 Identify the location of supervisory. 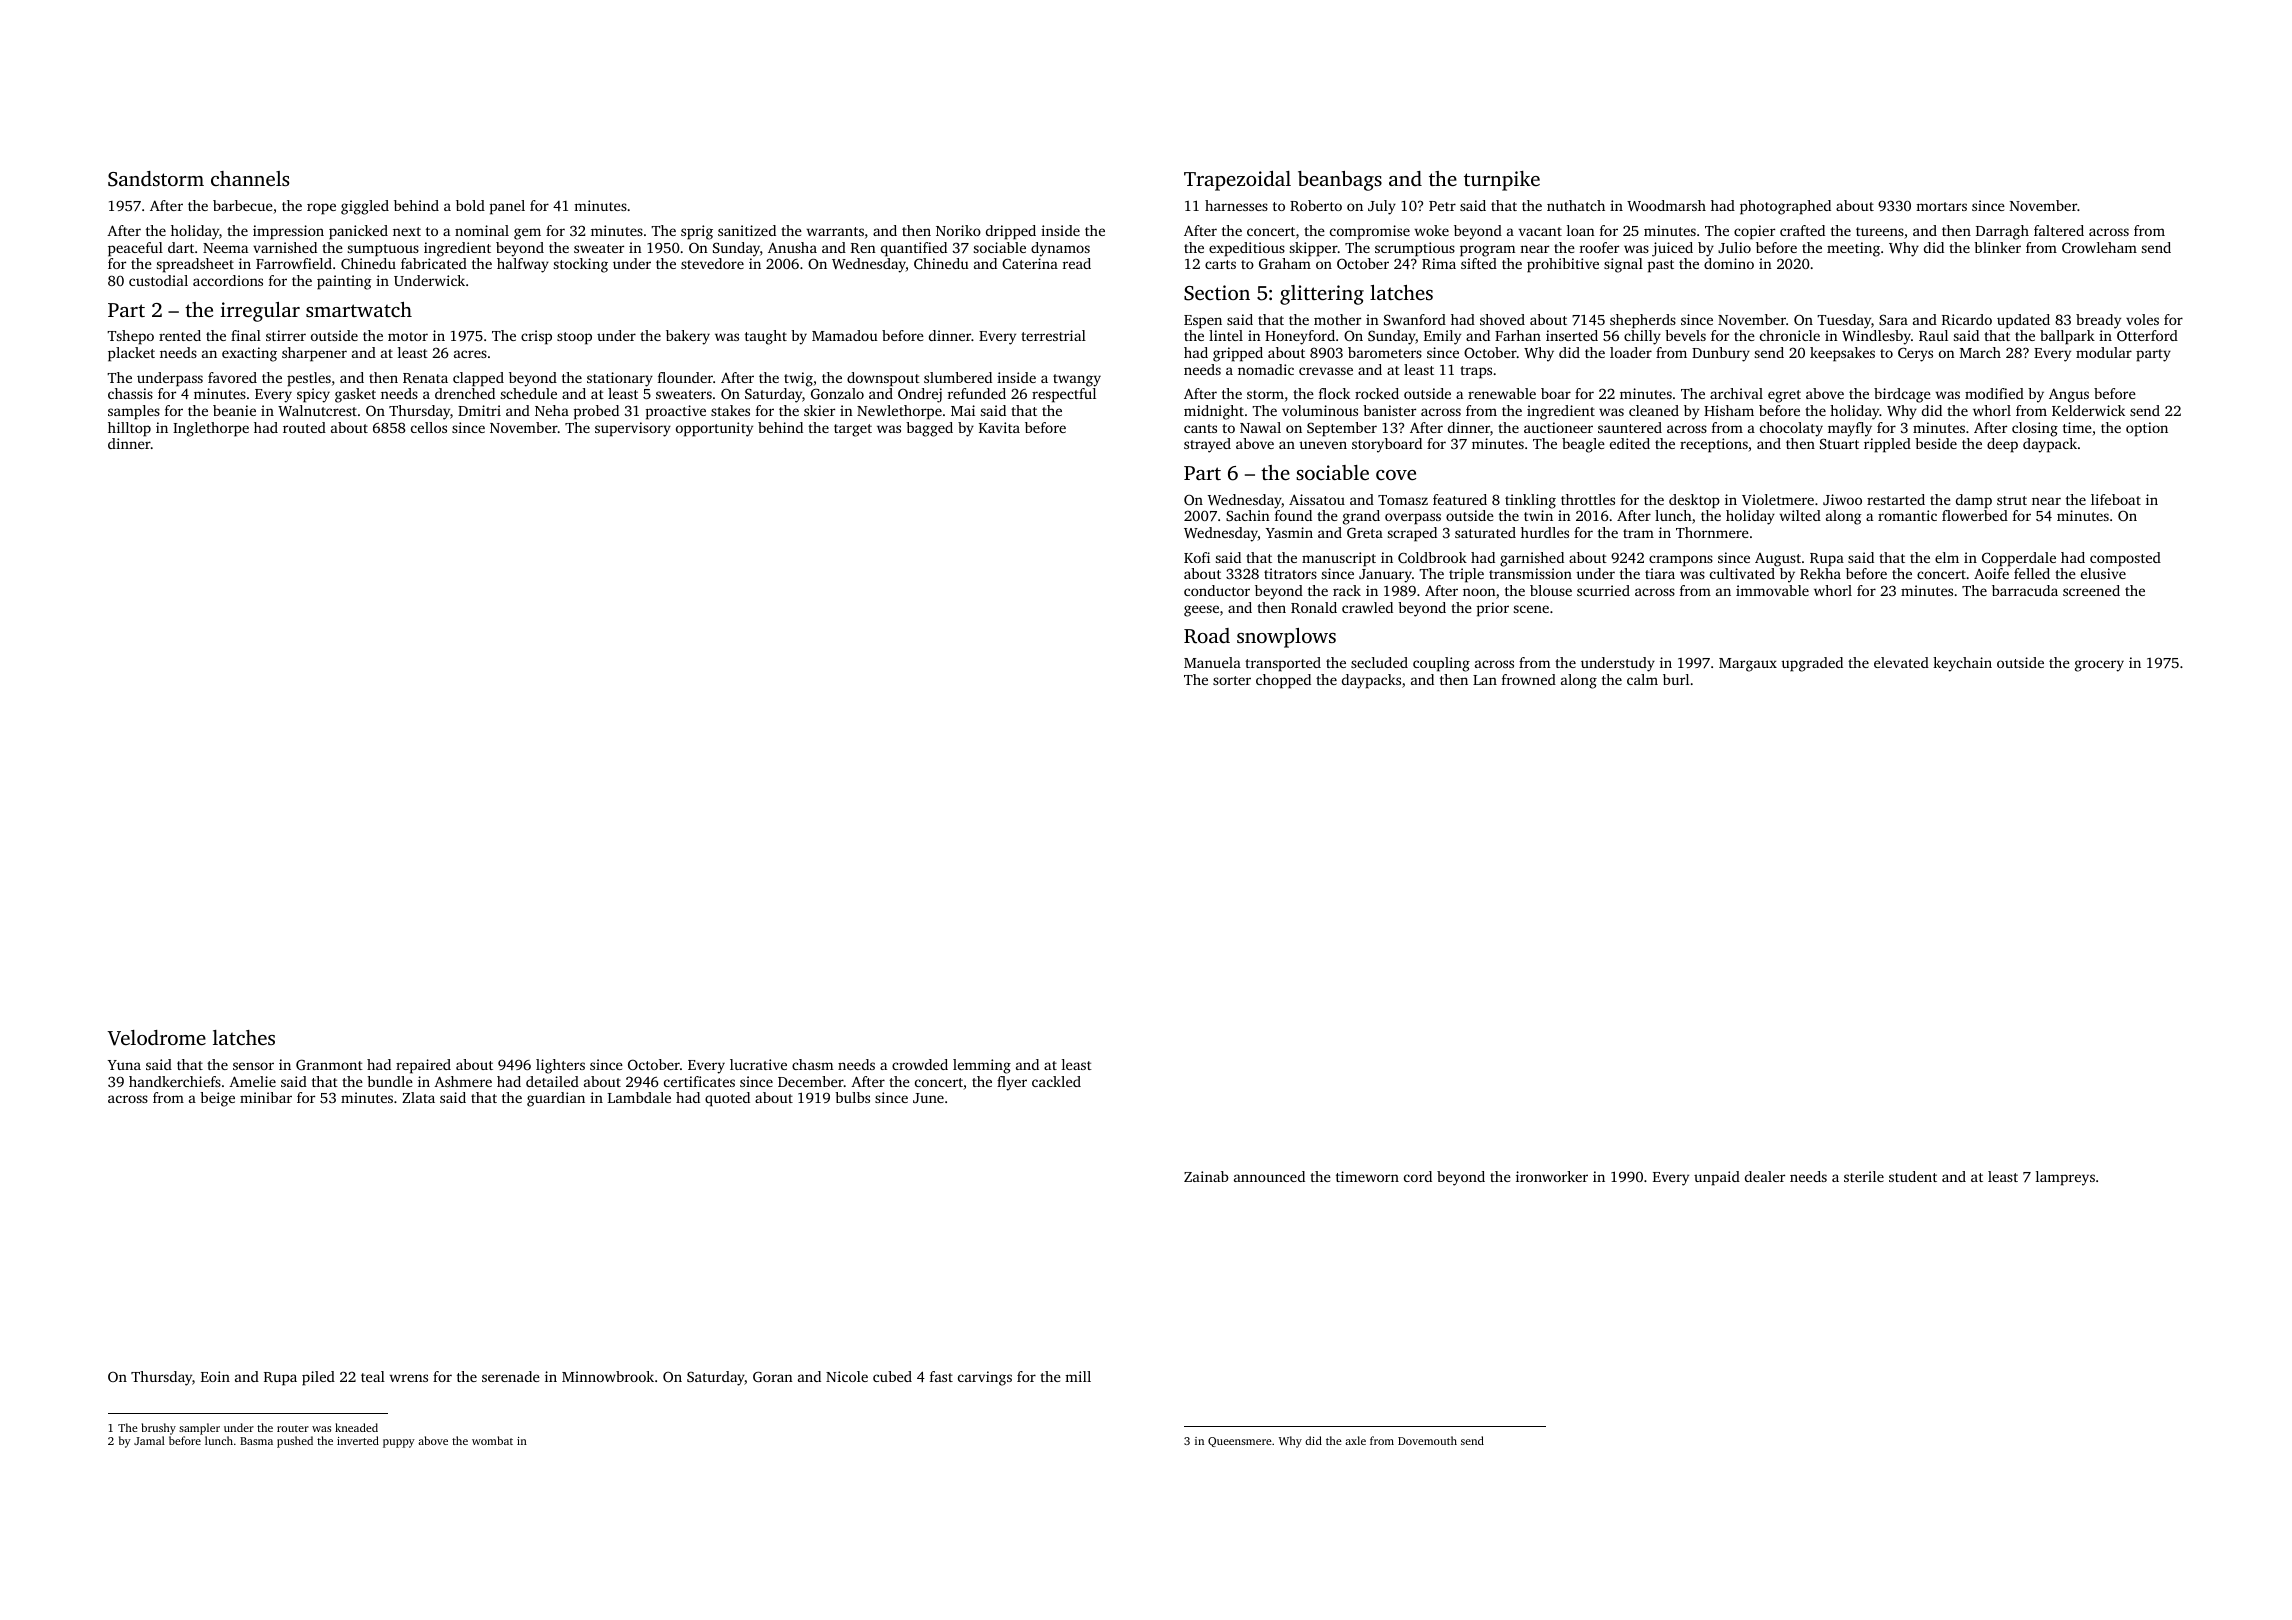
(633, 429).
